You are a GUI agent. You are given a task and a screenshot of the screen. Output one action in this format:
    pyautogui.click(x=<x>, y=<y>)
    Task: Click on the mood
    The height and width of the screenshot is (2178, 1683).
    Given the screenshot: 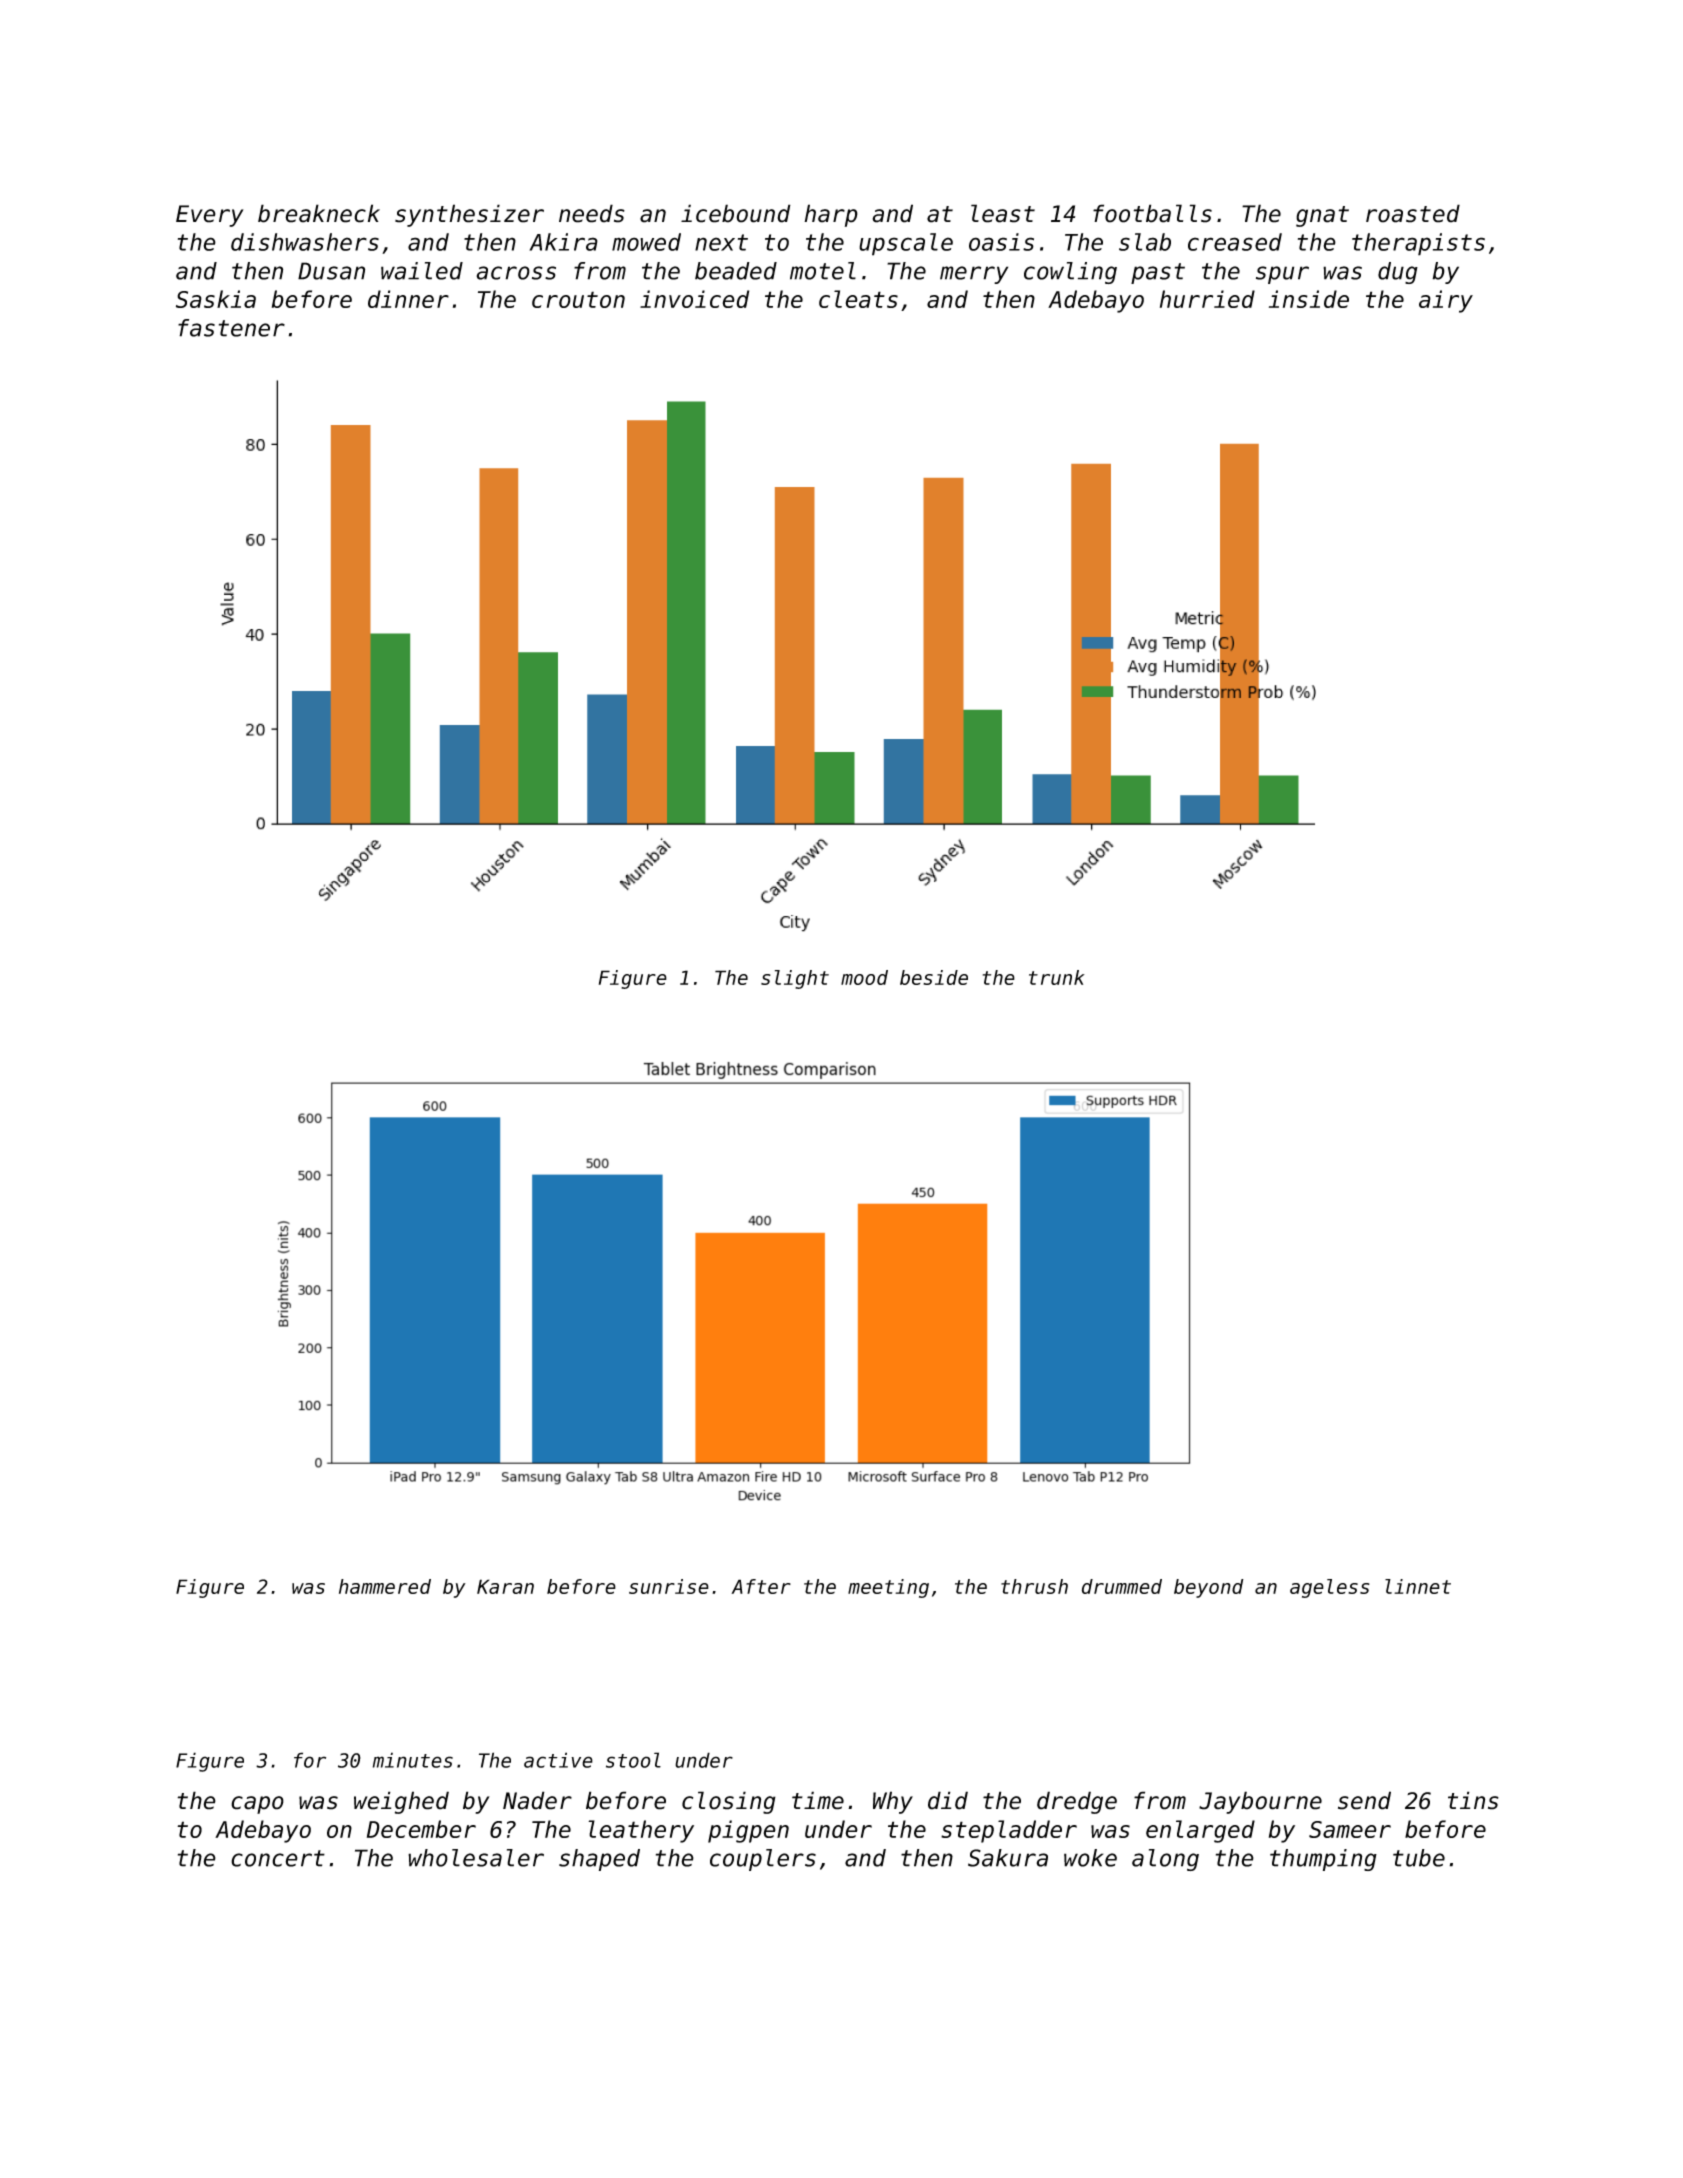 What is the action you would take?
    pyautogui.click(x=864, y=977)
